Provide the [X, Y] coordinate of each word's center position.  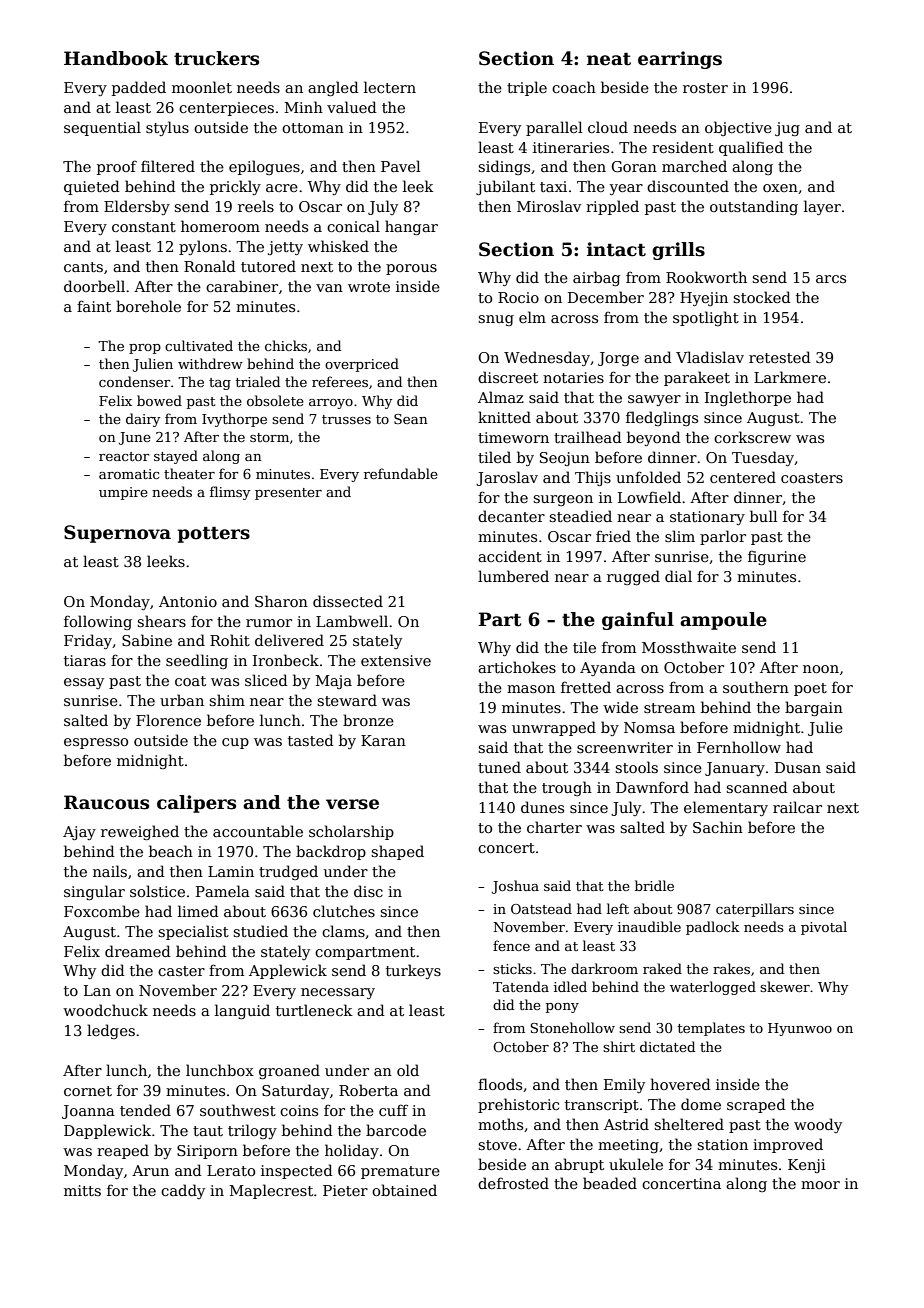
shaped [397, 852]
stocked [762, 297]
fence [511, 945]
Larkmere [790, 377]
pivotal [824, 928]
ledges [111, 1031]
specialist [193, 932]
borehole [148, 306]
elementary [726, 808]
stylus [167, 128]
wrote [369, 287]
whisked [338, 246]
